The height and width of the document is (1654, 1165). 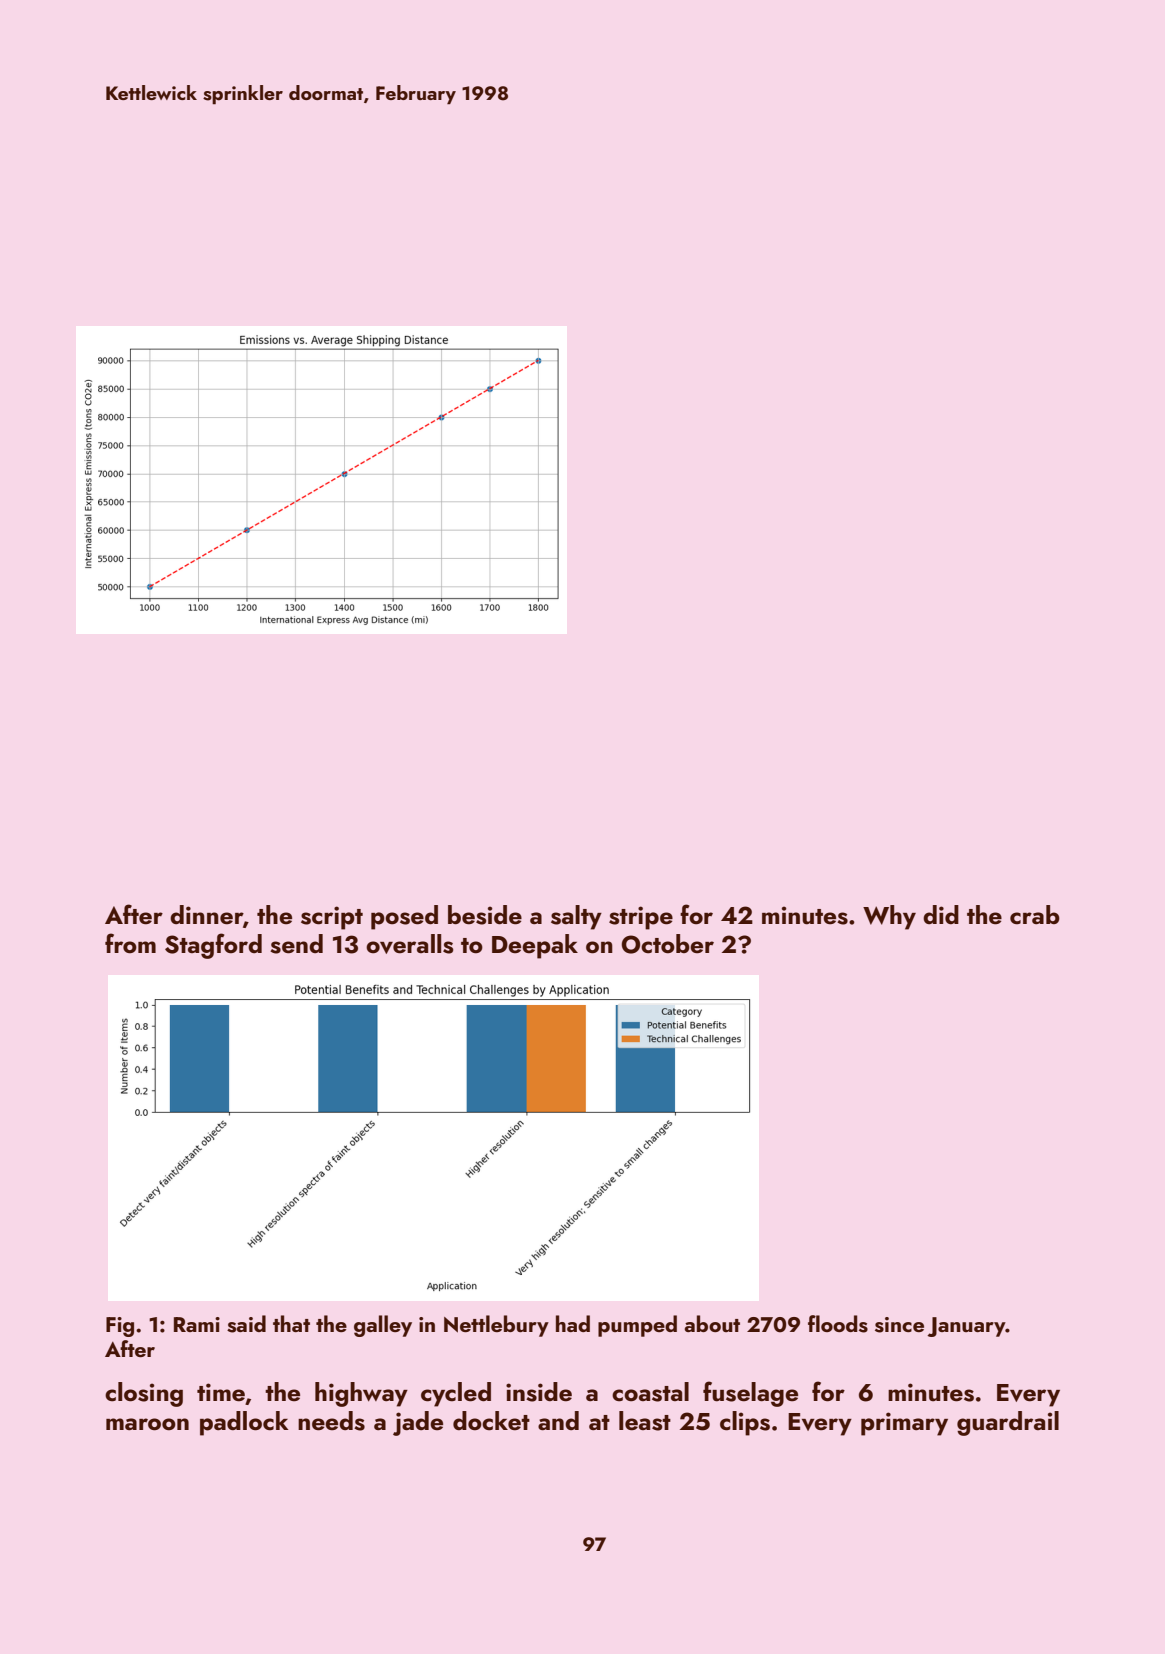 I want to click on Deepak, so click(x=535, y=946).
